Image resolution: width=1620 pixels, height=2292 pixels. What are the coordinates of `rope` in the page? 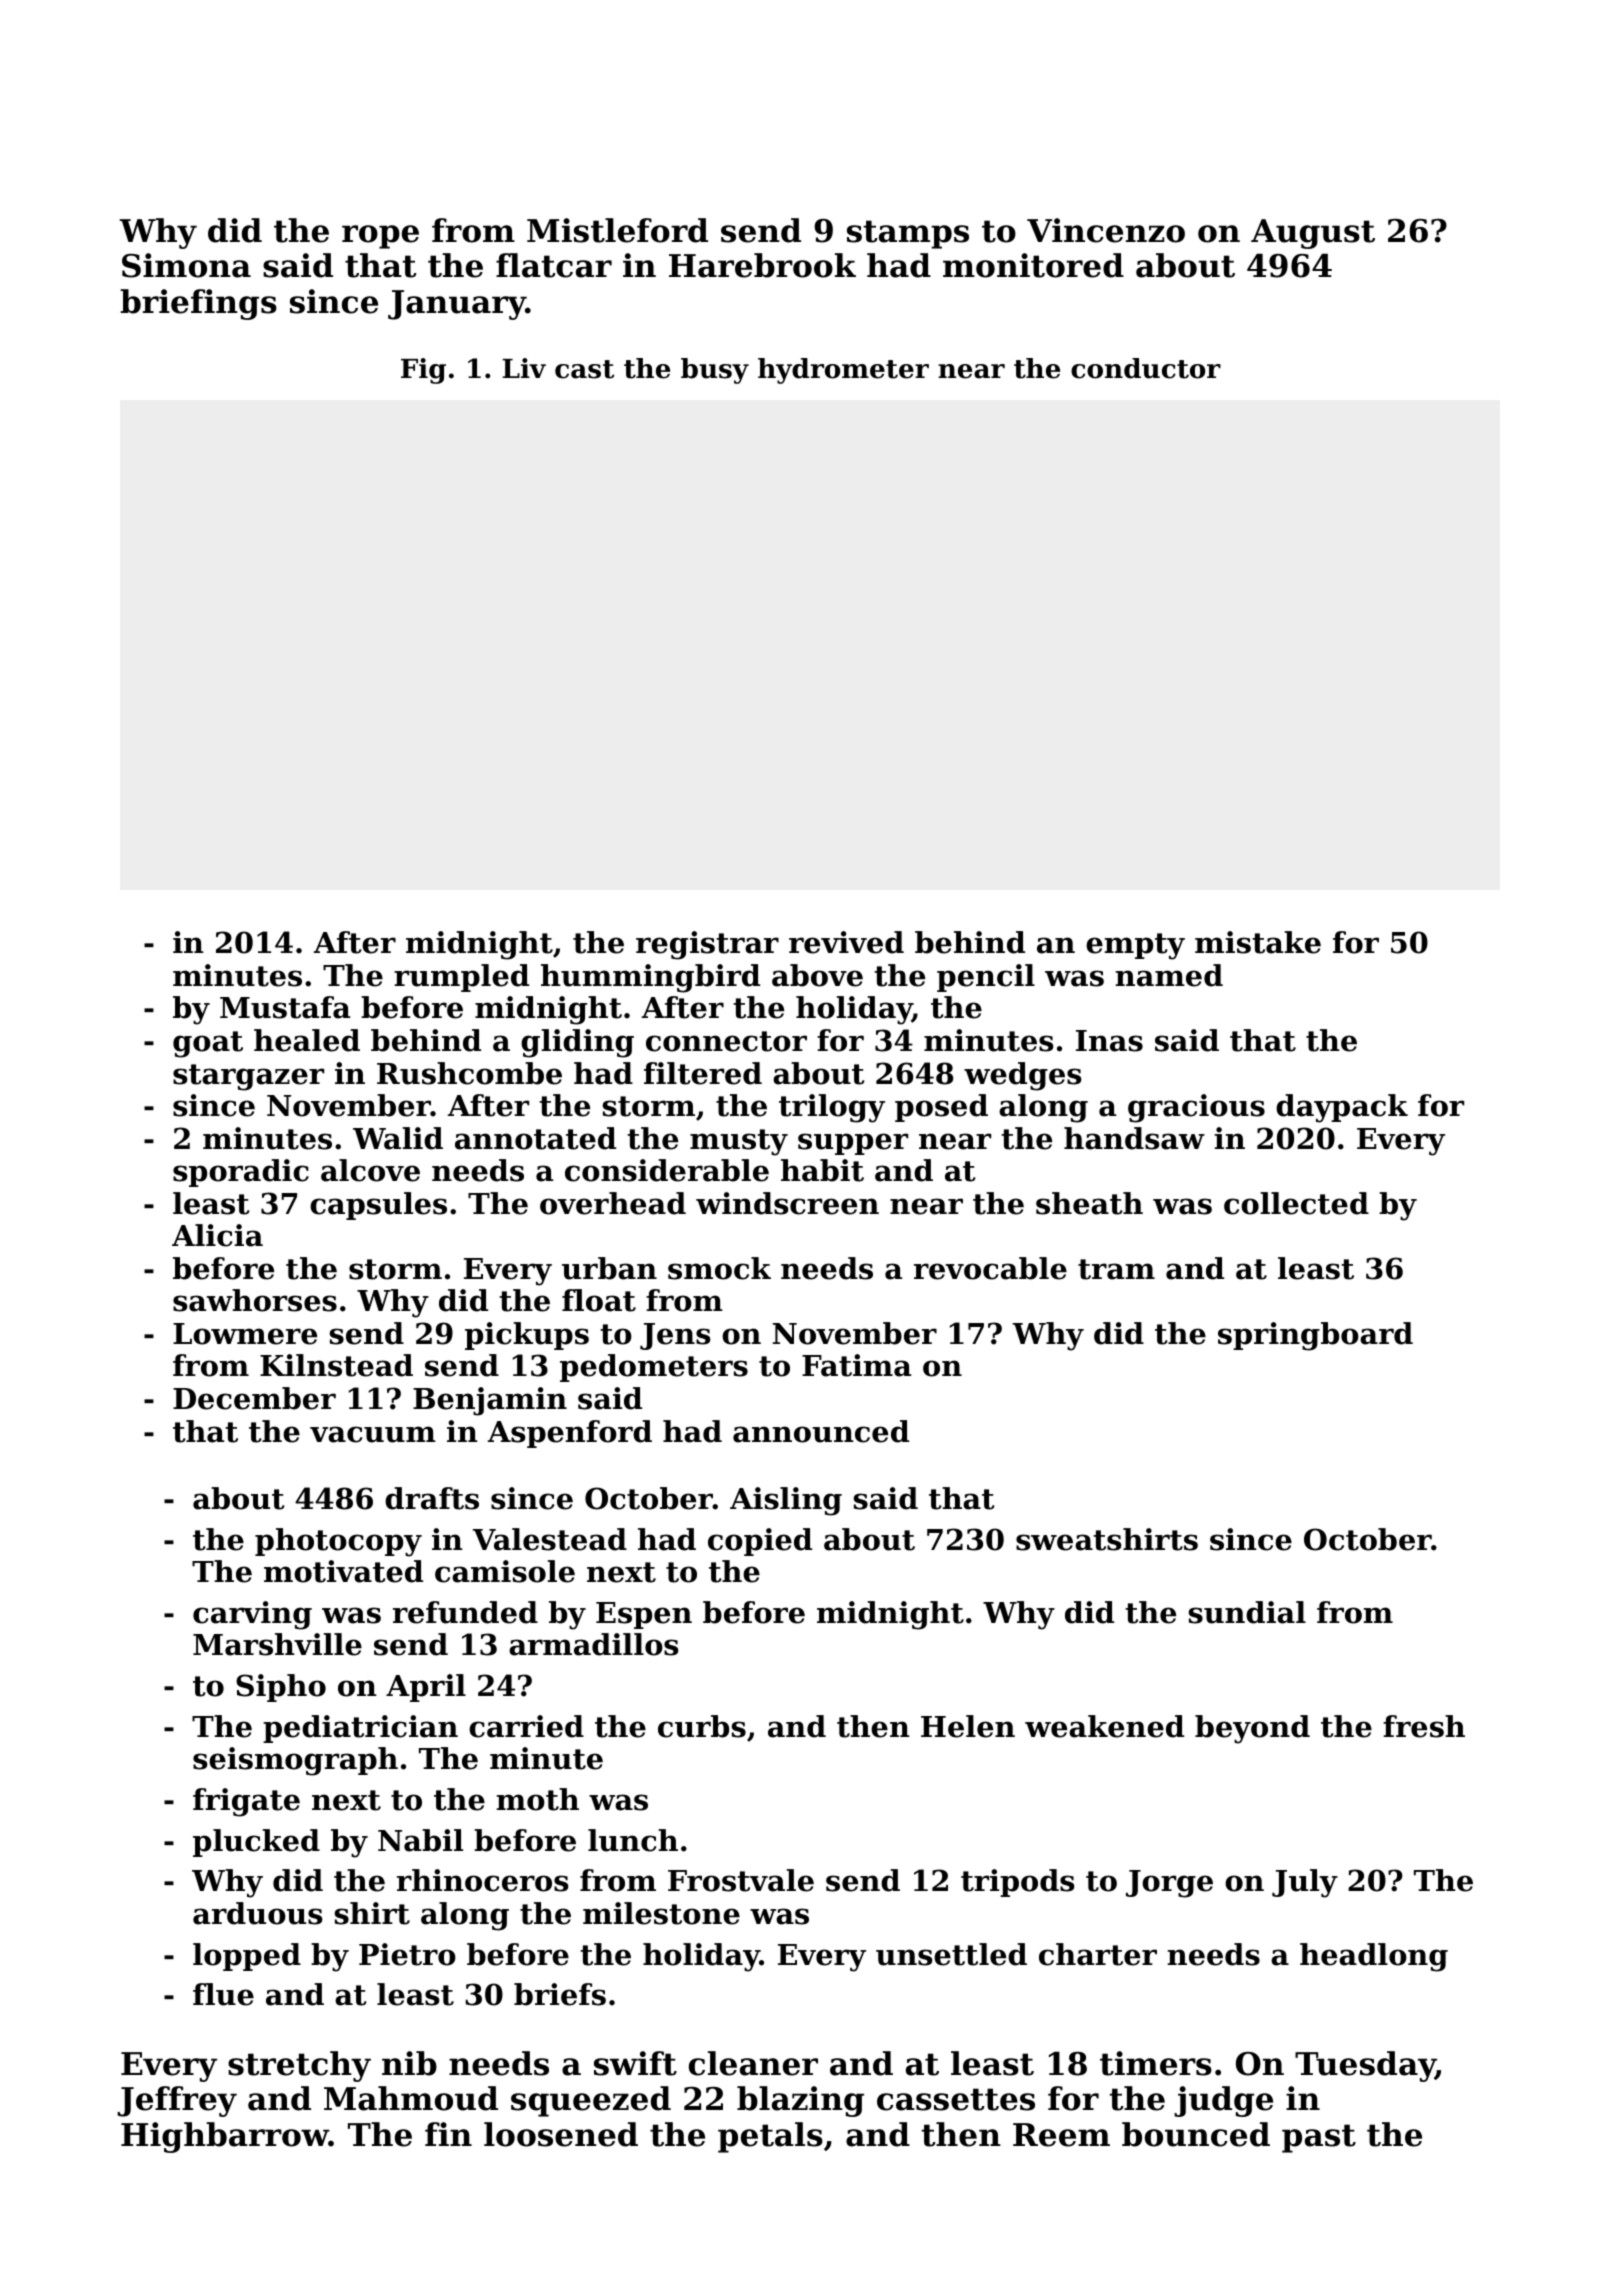 It's located at (380, 237).
